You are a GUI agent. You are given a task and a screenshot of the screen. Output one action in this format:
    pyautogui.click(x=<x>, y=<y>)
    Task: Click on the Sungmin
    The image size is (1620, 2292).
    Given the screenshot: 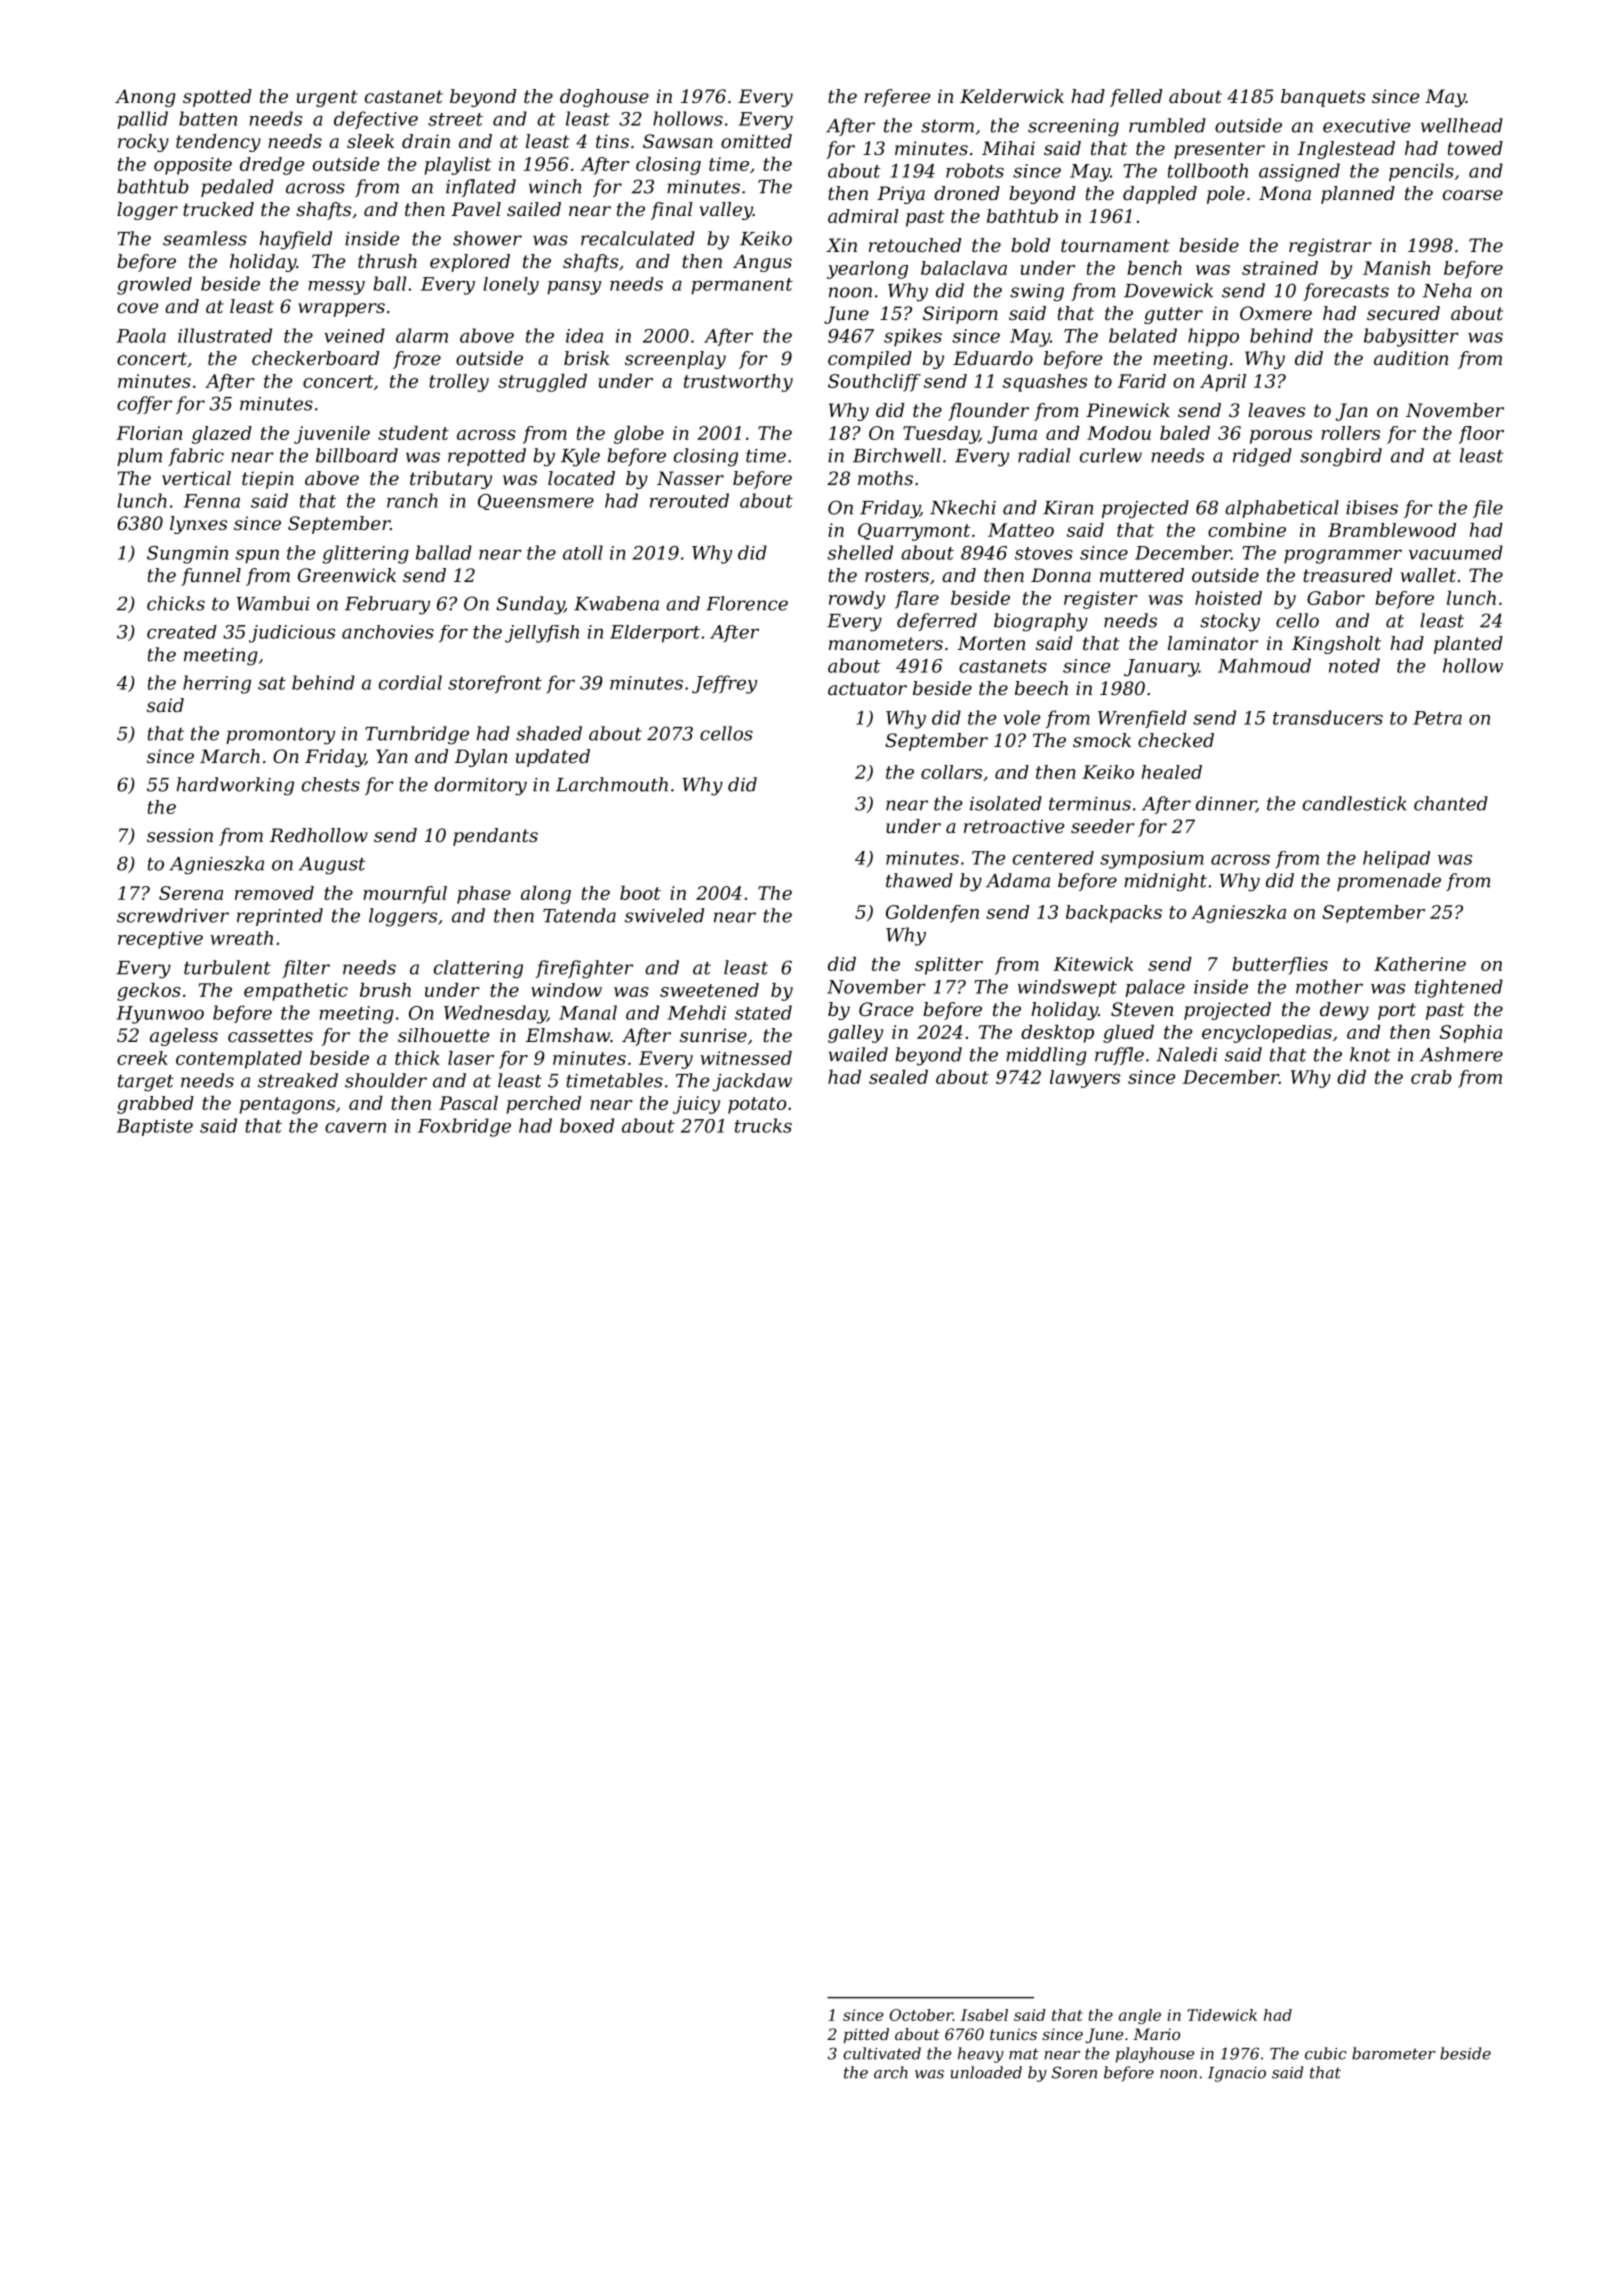 What is the action you would take?
    pyautogui.click(x=187, y=555)
